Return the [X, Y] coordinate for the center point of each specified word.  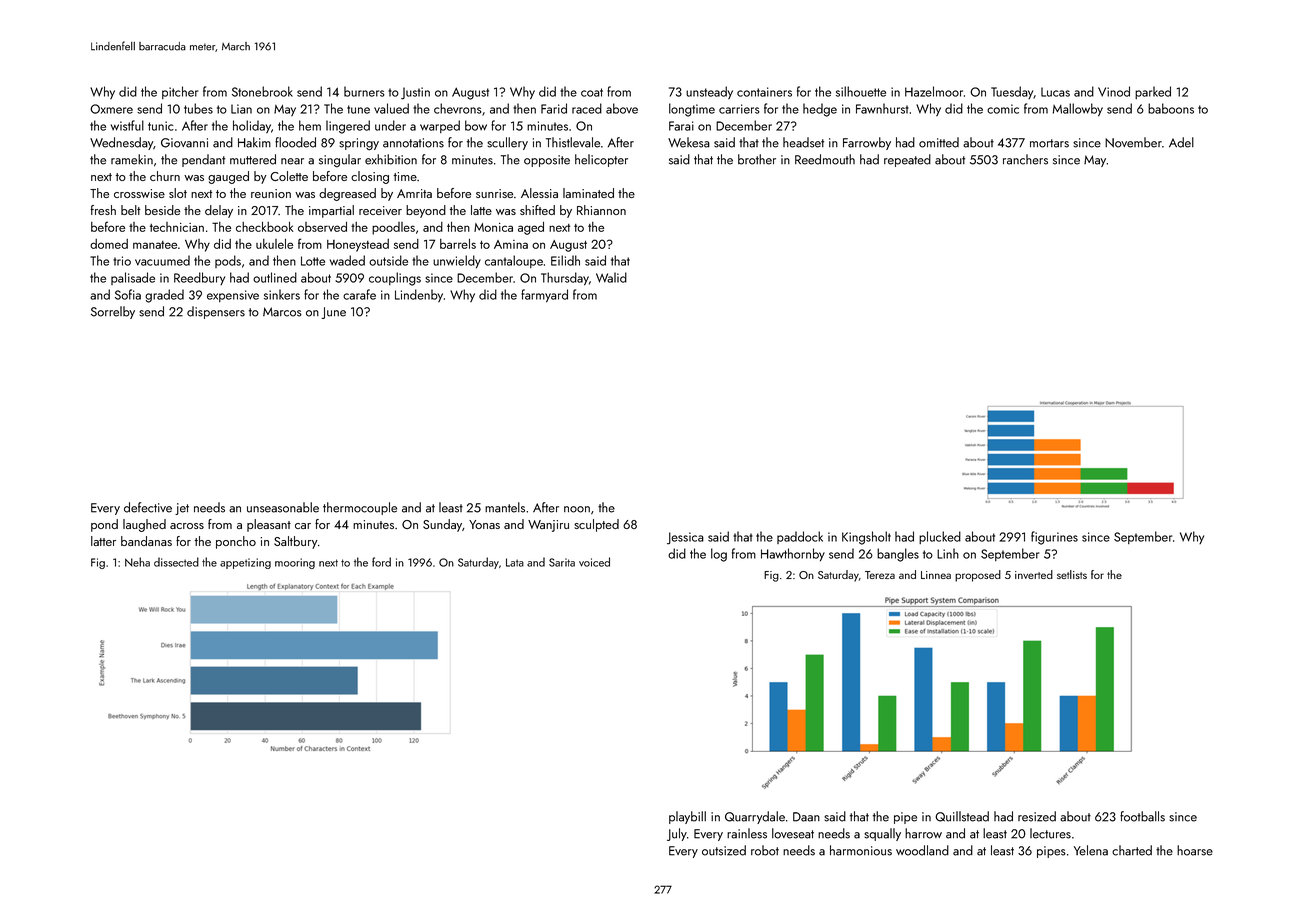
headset [803, 142]
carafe [359, 294]
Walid [611, 277]
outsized [724, 850]
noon [577, 509]
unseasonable [283, 507]
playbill [687, 817]
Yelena [1091, 850]
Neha [137, 562]
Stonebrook [262, 91]
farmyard [544, 296]
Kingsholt [866, 538]
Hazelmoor [934, 91]
